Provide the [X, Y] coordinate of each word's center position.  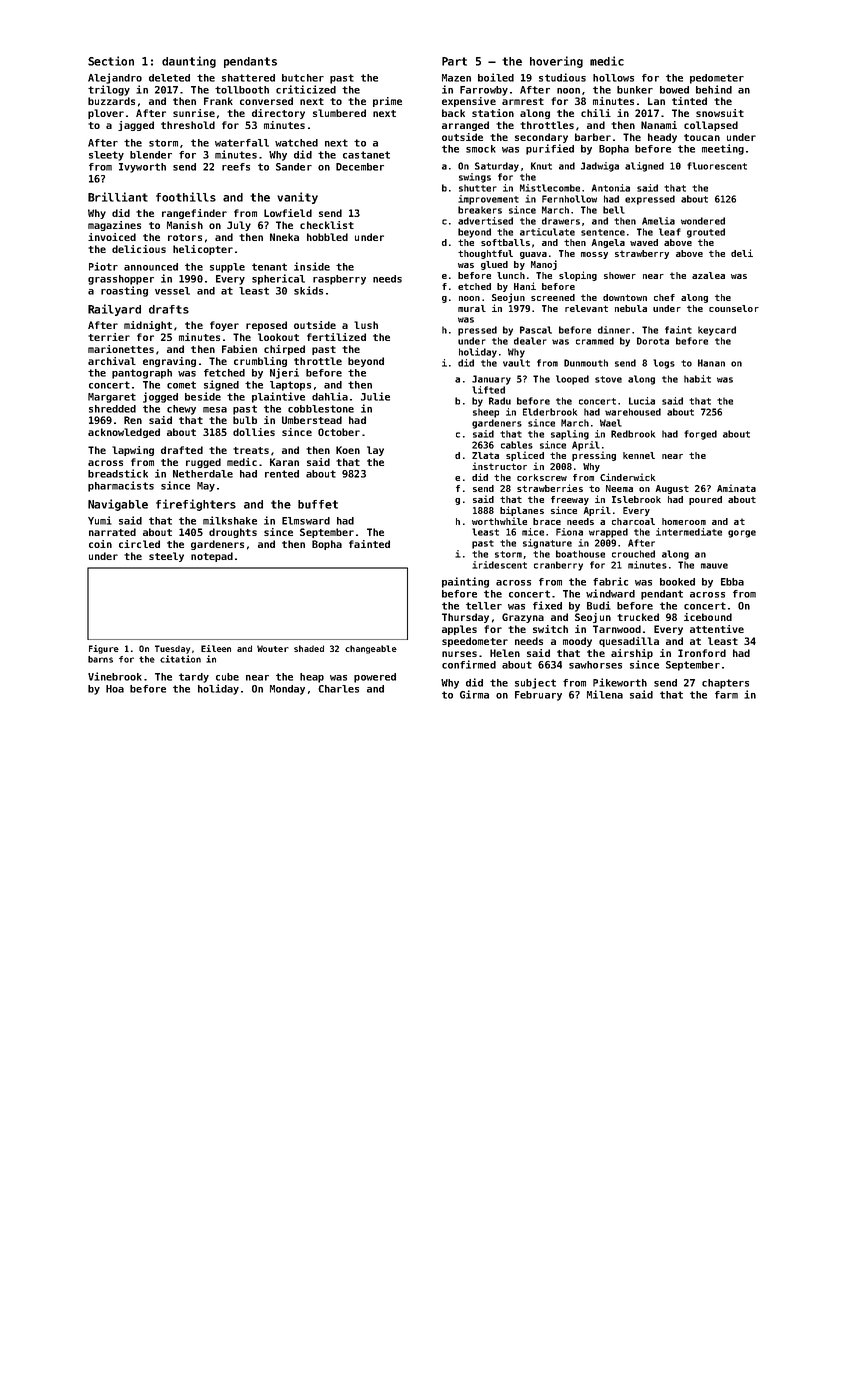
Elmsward [306, 521]
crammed [595, 341]
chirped [284, 350]
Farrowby [484, 91]
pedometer [717, 79]
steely [166, 557]
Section [111, 61]
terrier [109, 337]
